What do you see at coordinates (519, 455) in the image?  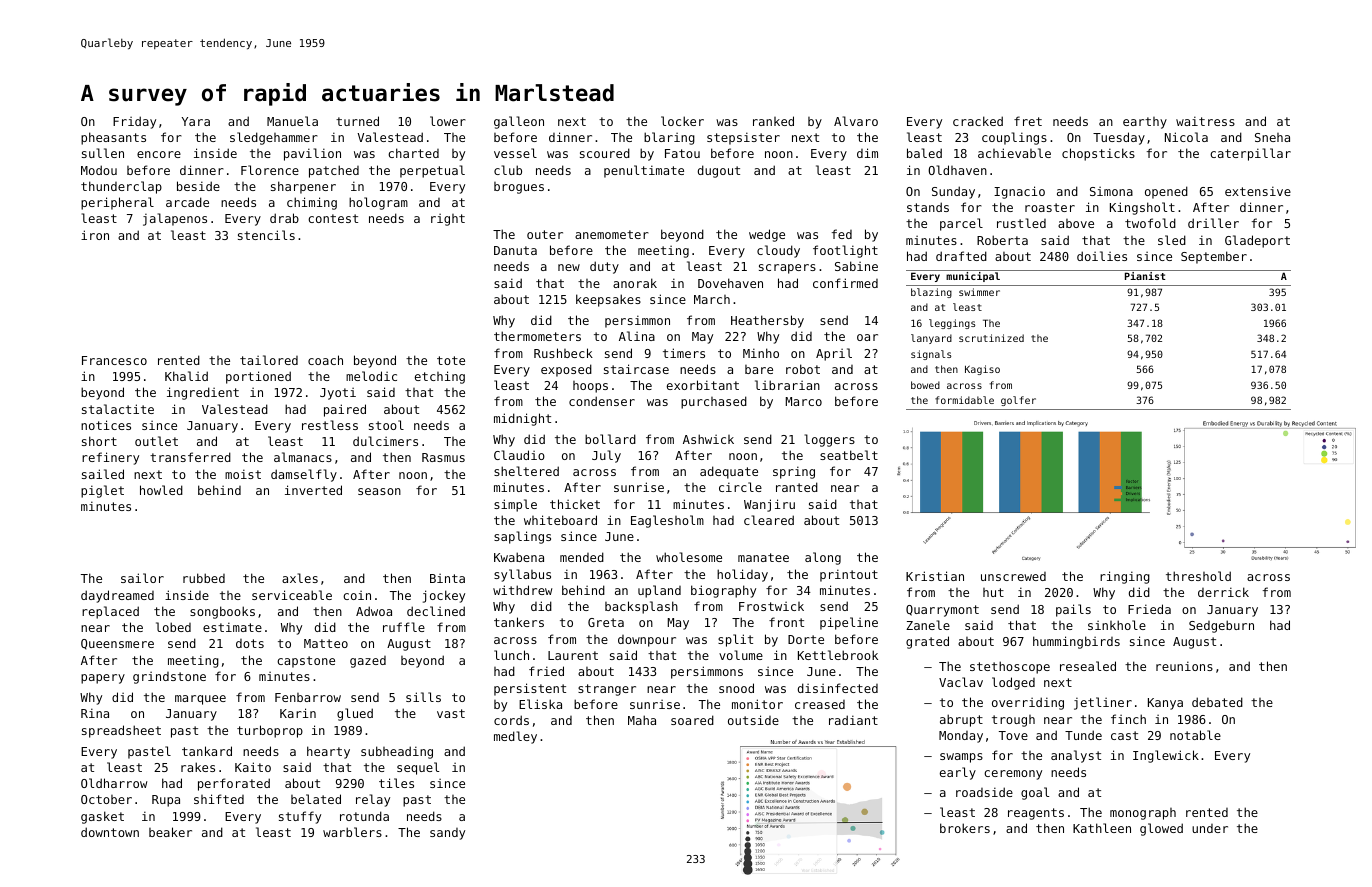 I see `Claudio` at bounding box center [519, 455].
